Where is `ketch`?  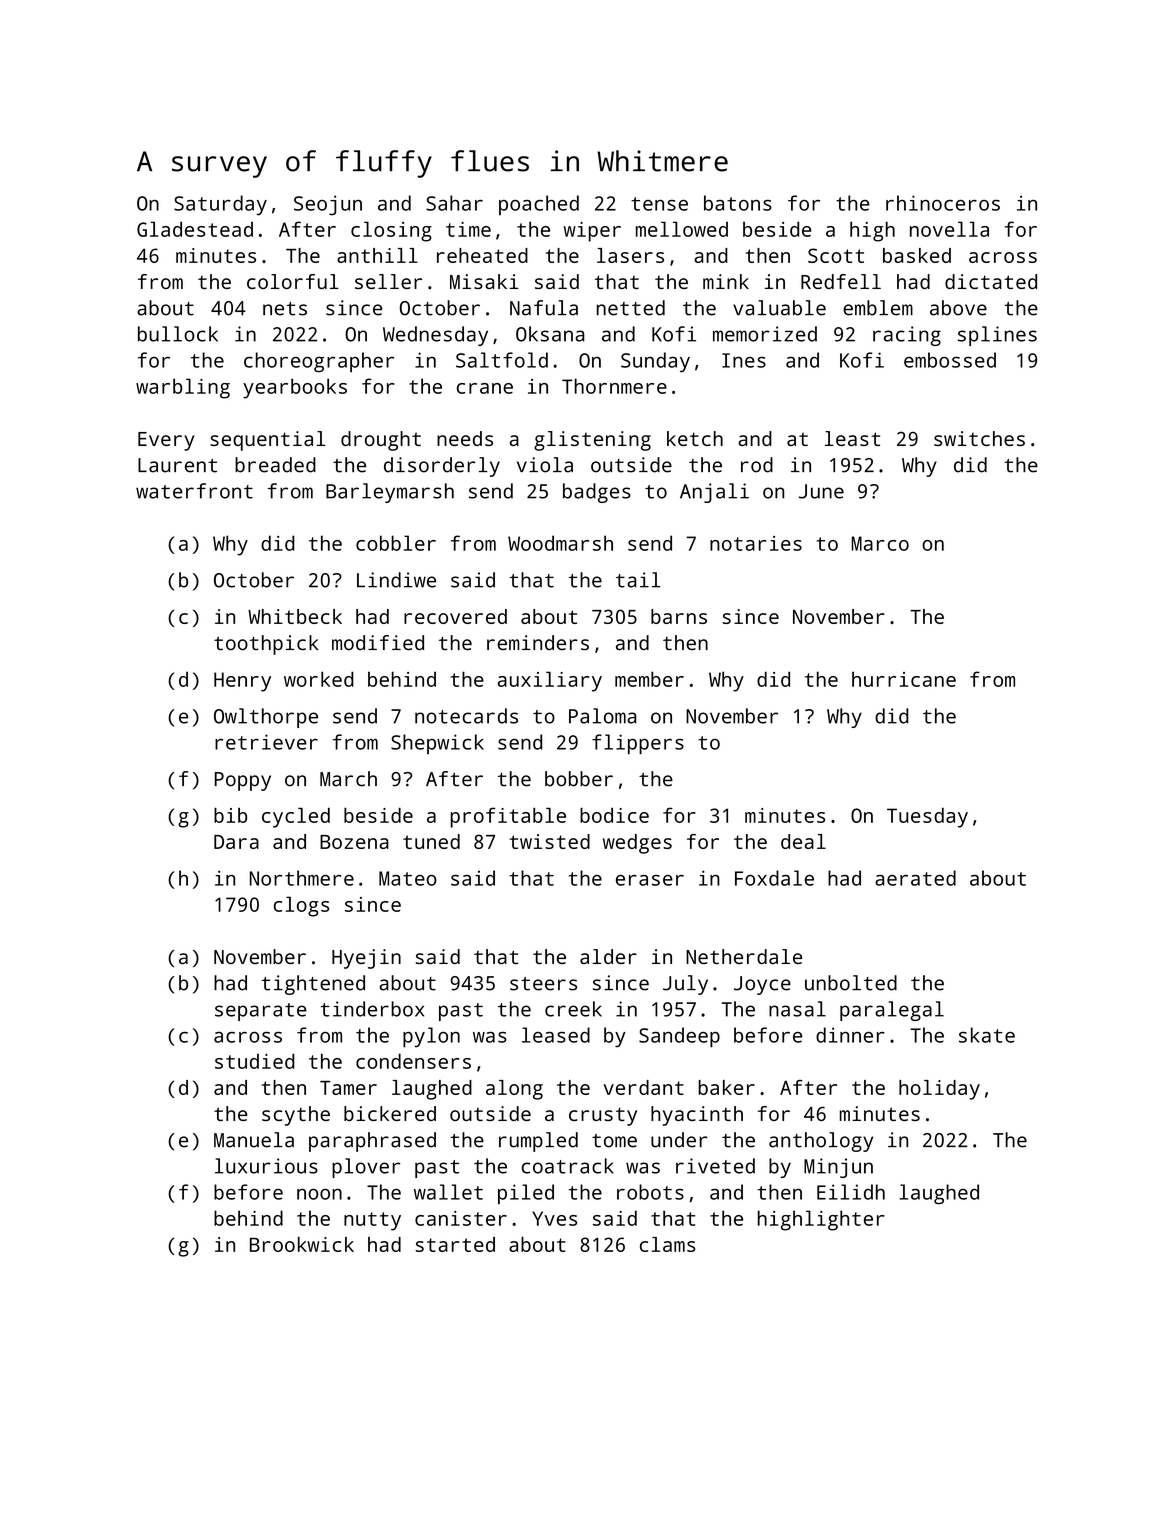 ketch is located at coordinates (695, 438).
